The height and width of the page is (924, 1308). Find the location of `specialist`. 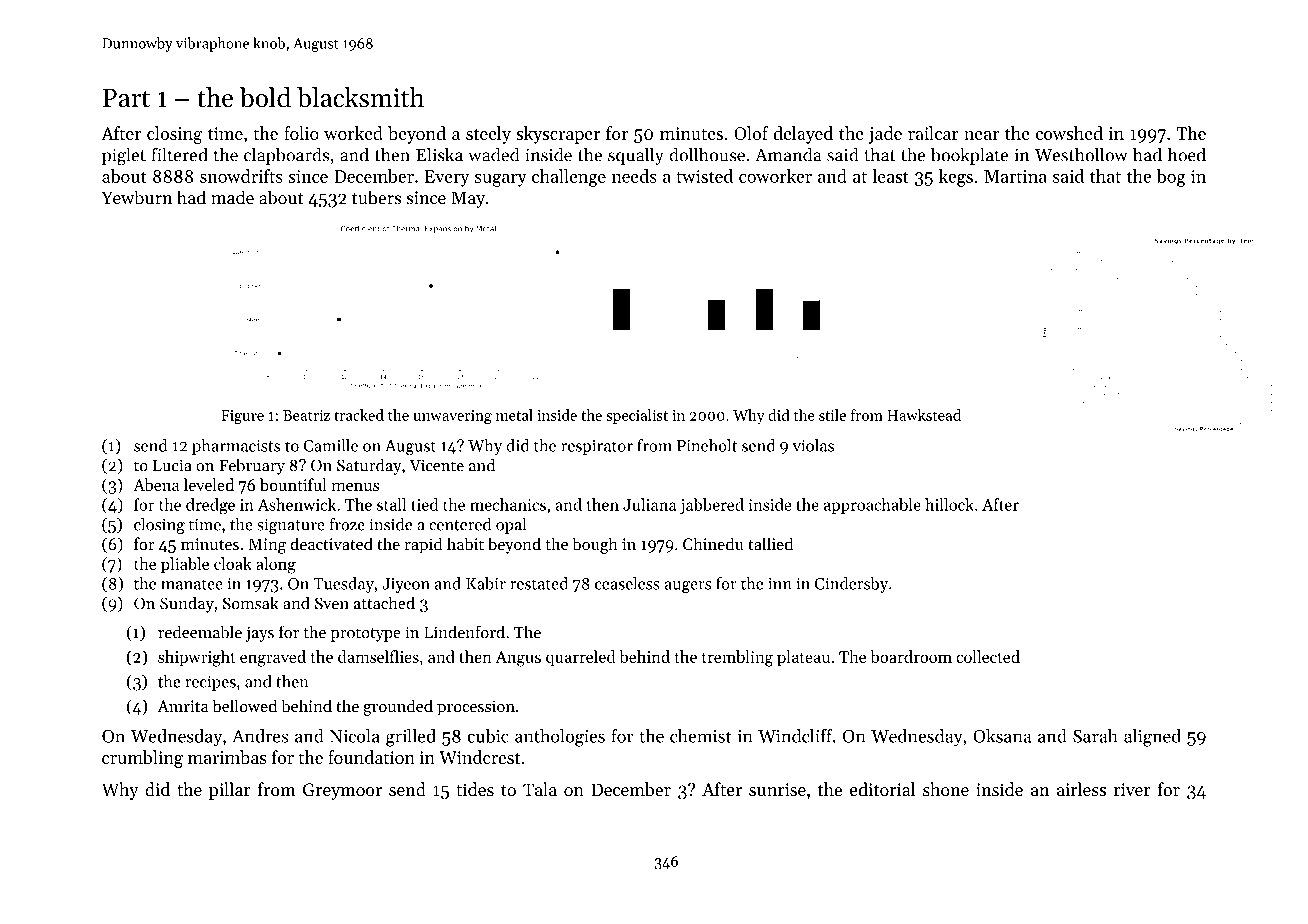

specialist is located at coordinates (637, 416).
